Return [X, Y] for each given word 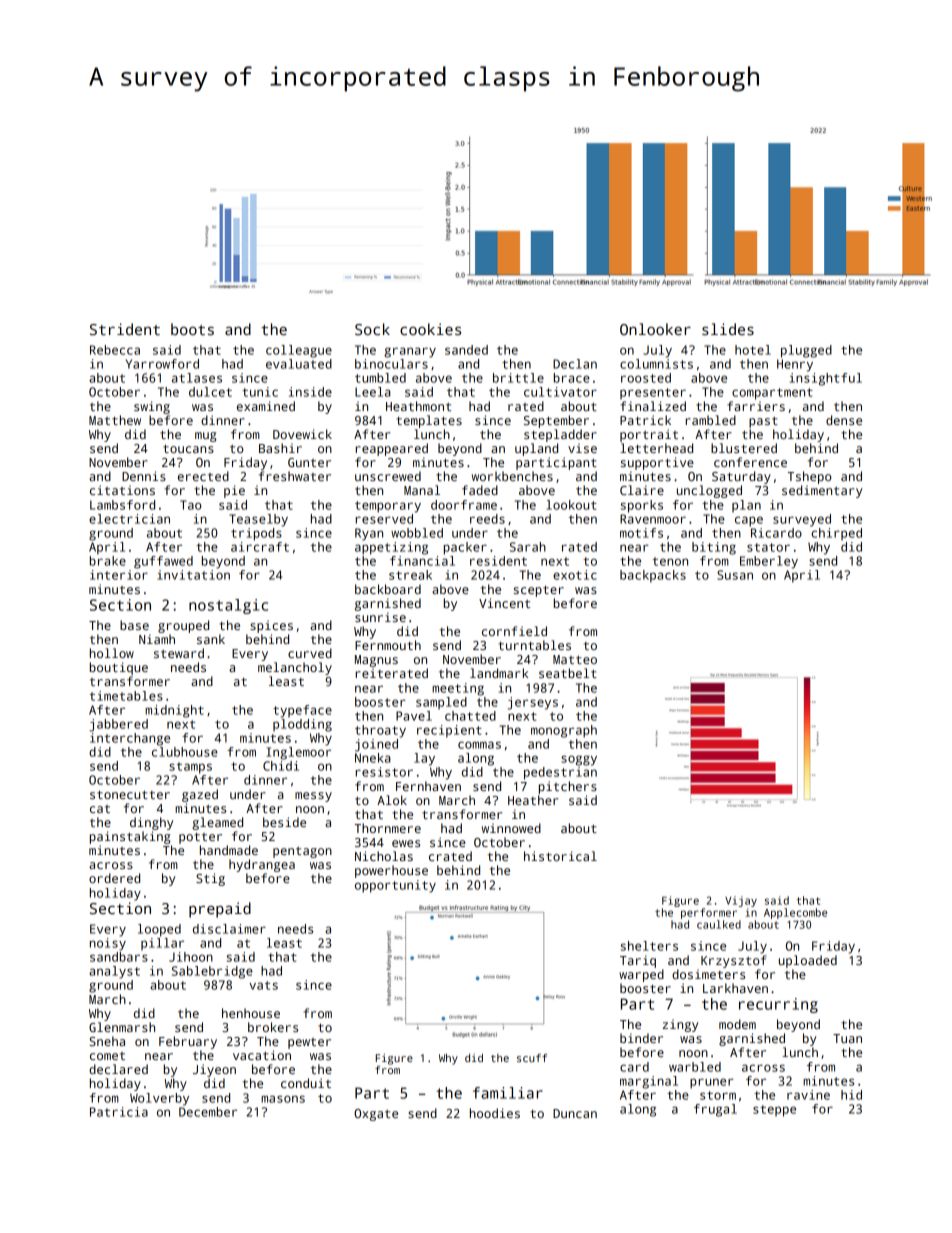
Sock [372, 329]
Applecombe [795, 913]
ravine [808, 1095]
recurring [778, 1005]
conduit [306, 1083]
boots [192, 329]
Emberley [769, 562]
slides [728, 329]
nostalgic [228, 606]
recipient [449, 731]
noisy [108, 944]
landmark [499, 673]
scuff [532, 1058]
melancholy [295, 668]
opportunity [395, 886]
